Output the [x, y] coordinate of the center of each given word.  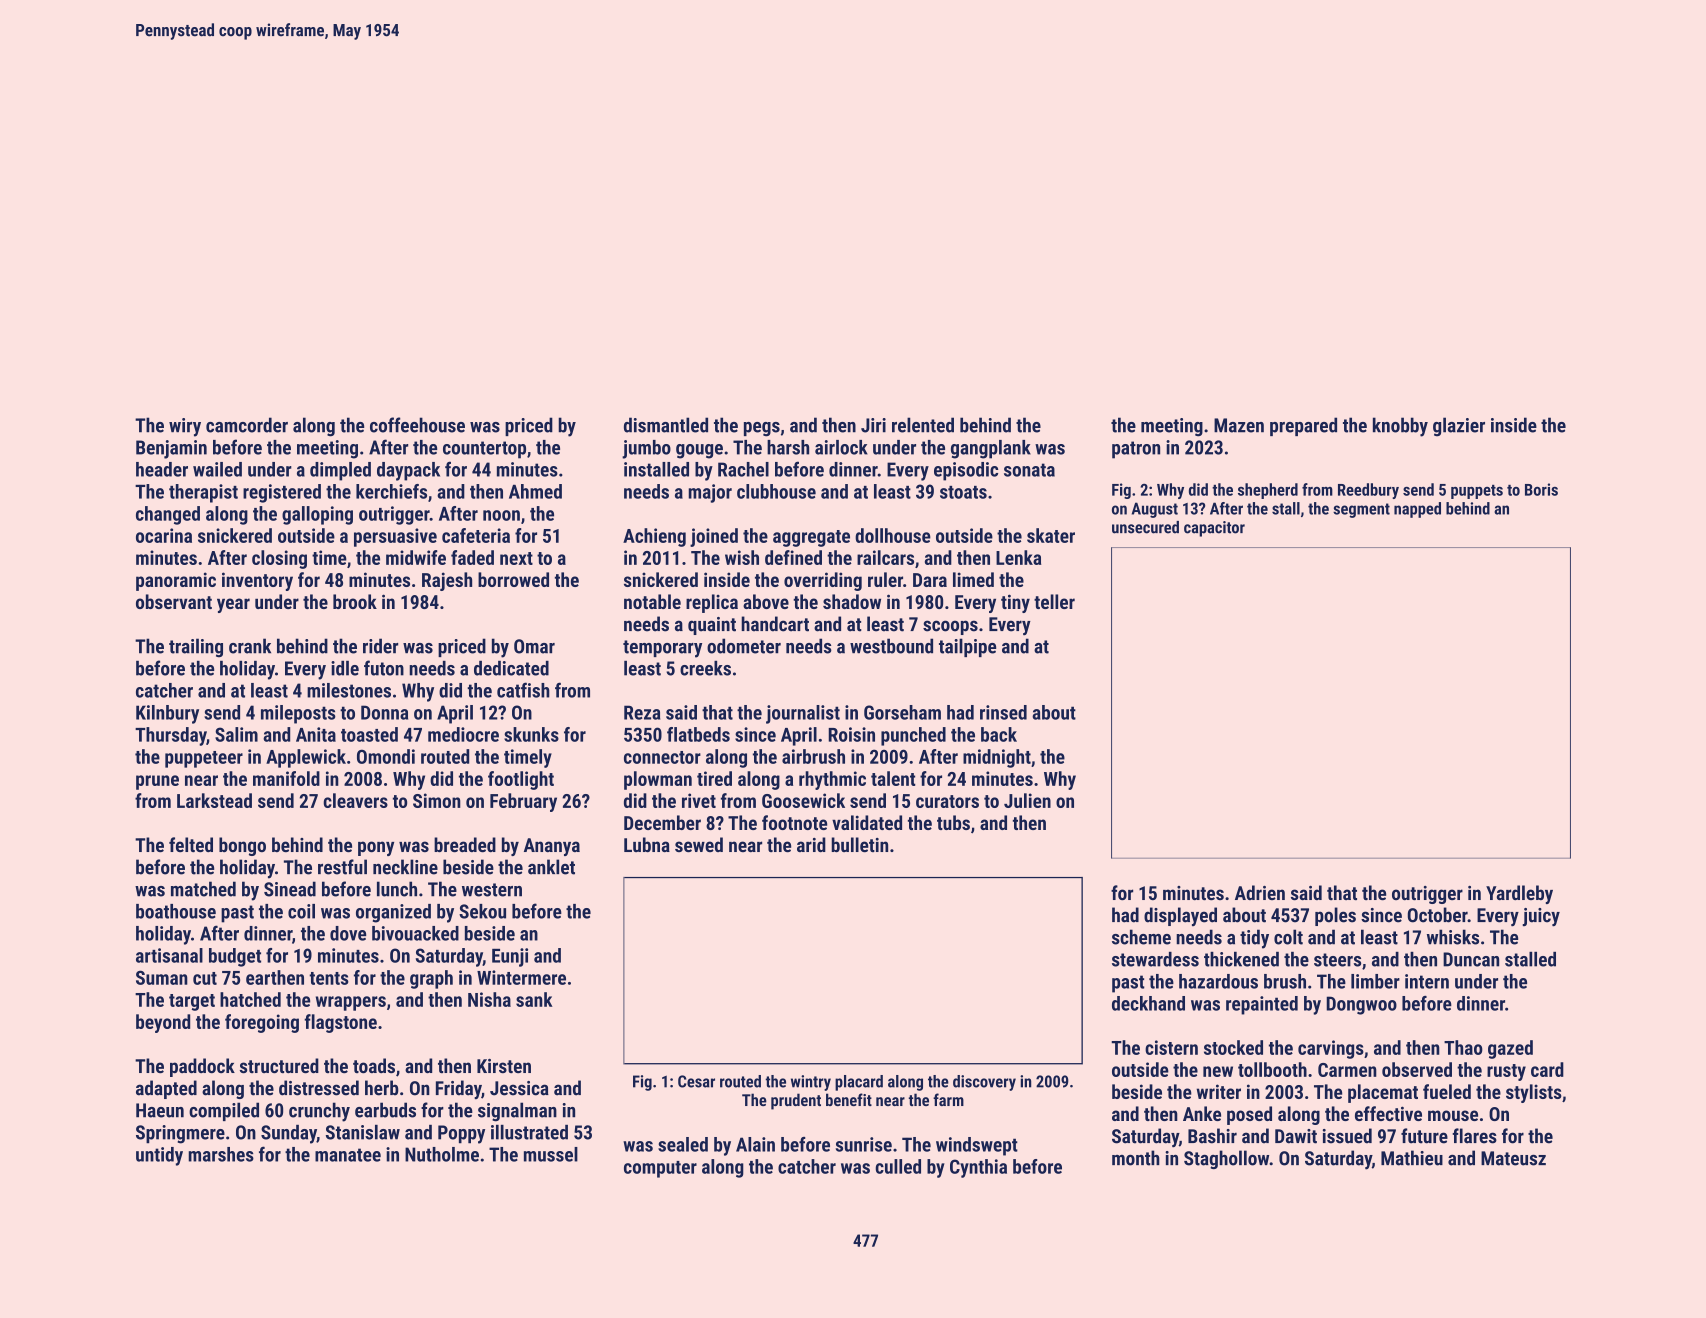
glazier [1459, 427]
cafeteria [476, 535]
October [1438, 915]
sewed [699, 844]
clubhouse [776, 491]
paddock [202, 1067]
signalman [517, 1112]
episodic [966, 471]
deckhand [1148, 1003]
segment [1361, 510]
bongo [242, 846]
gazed [1510, 1049]
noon [501, 515]
